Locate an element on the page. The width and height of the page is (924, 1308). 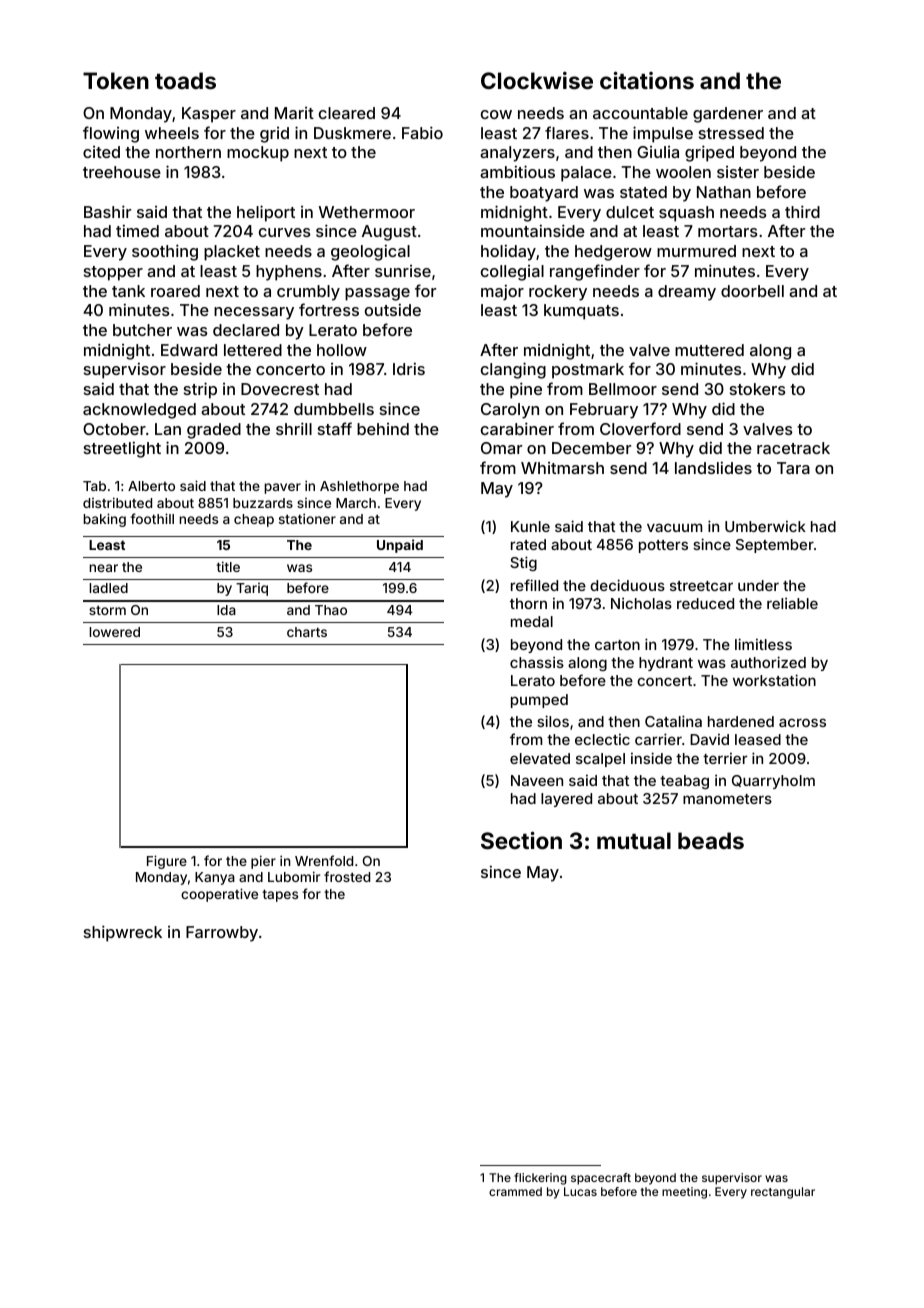
Bellmoor is located at coordinates (623, 389).
